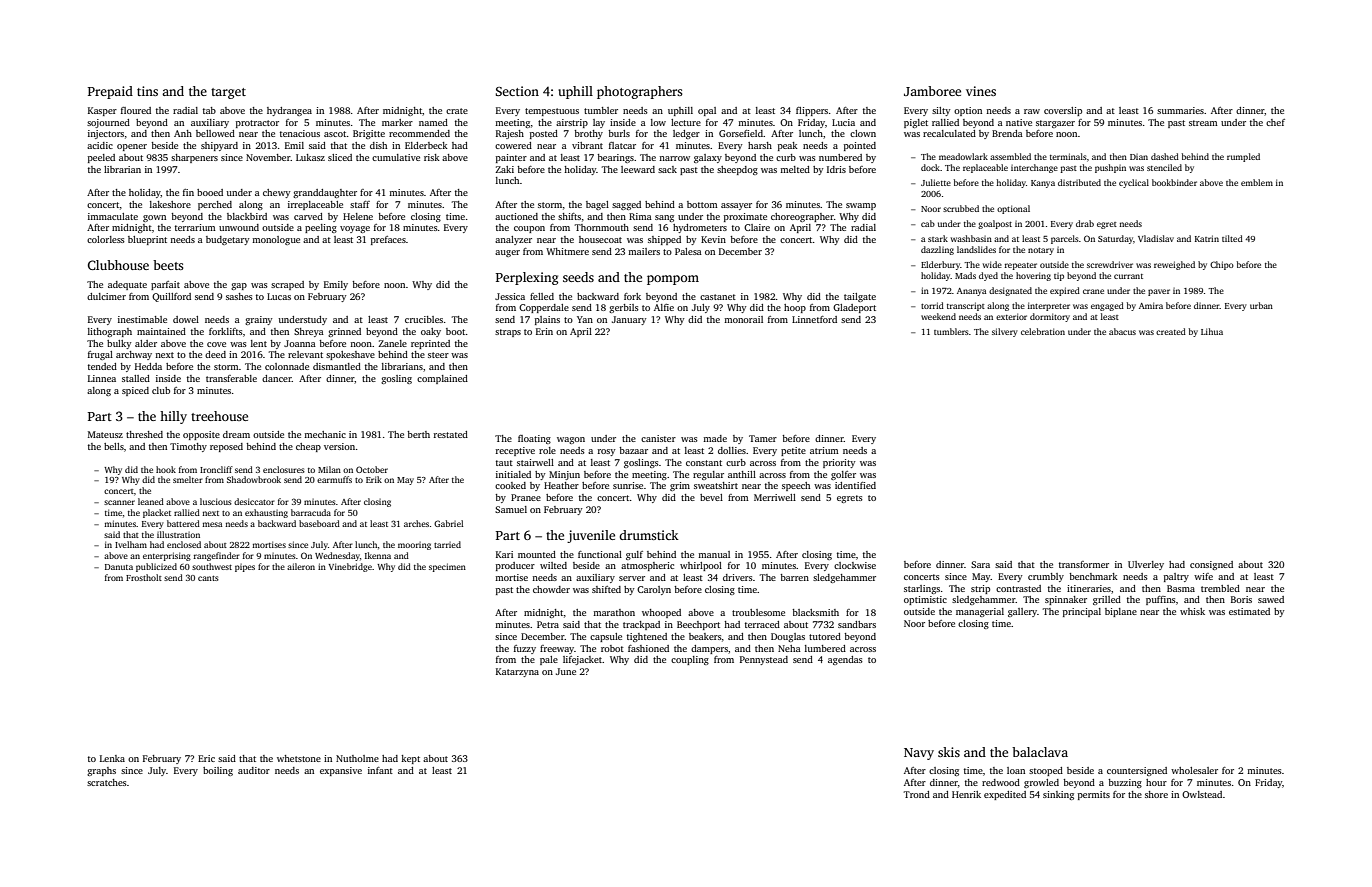 Image resolution: width=1372 pixels, height=887 pixels. I want to click on contrasted, so click(1018, 588).
